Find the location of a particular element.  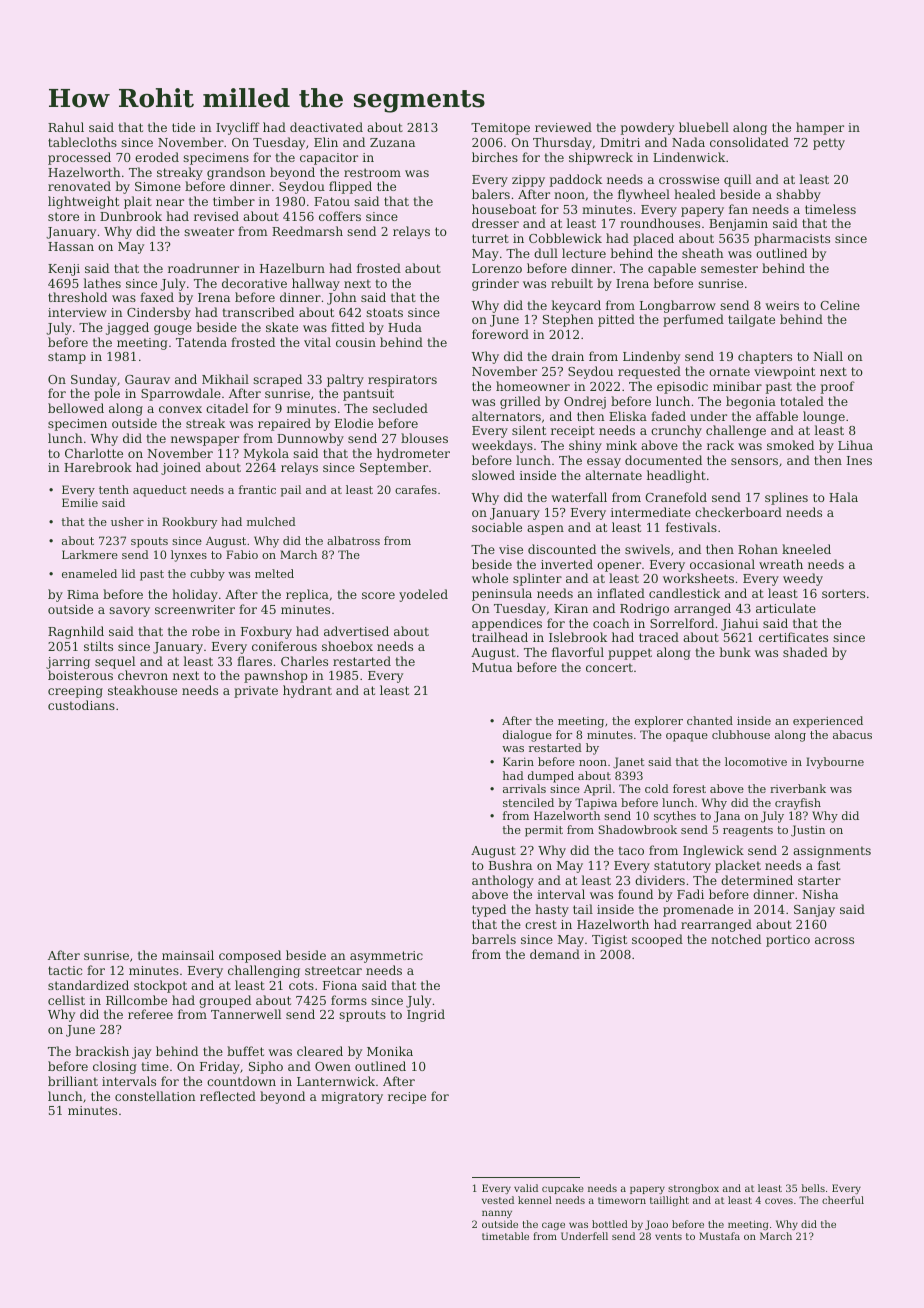

flavorful is located at coordinates (578, 652).
